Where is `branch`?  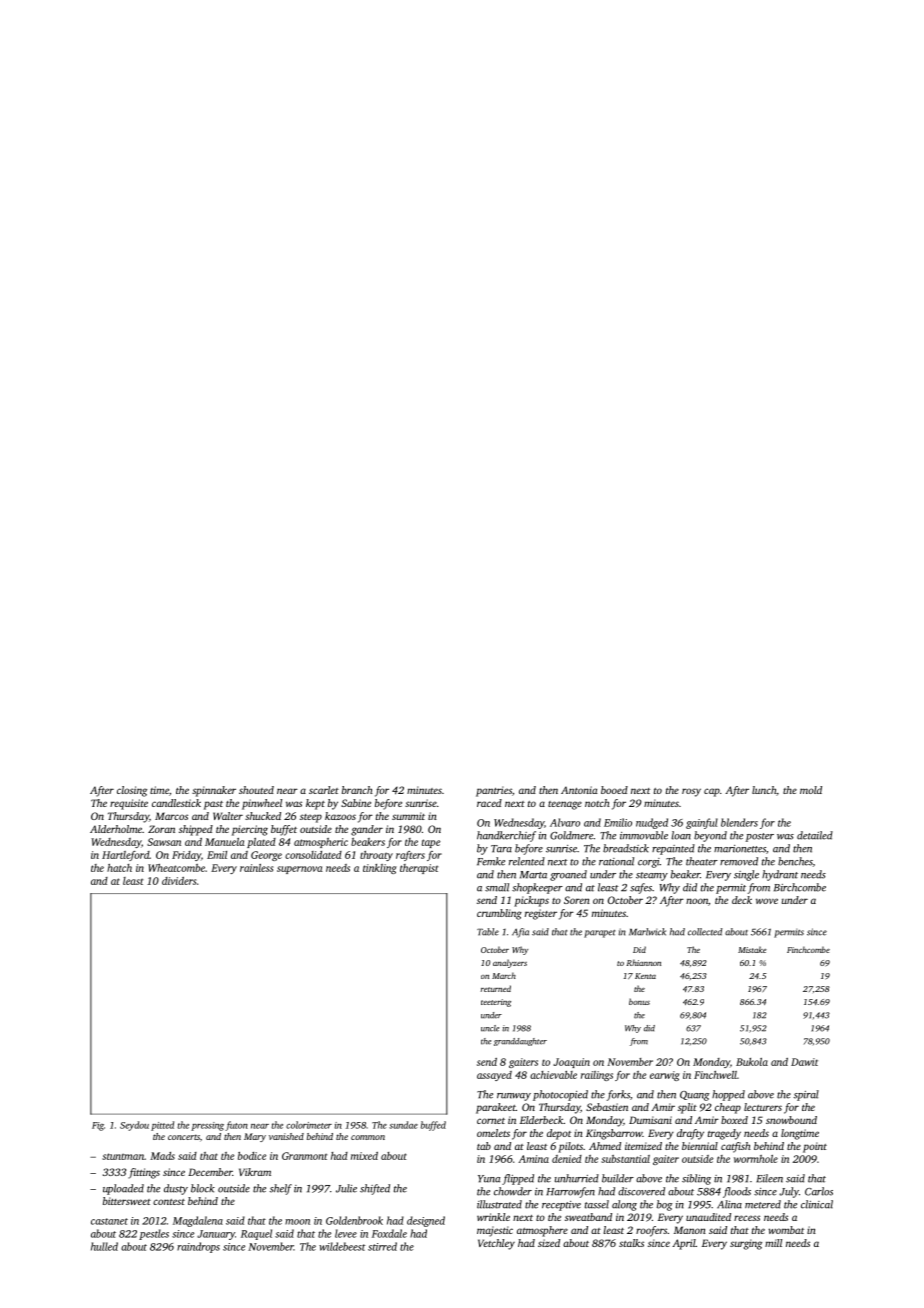
branch is located at coordinates (357, 790).
